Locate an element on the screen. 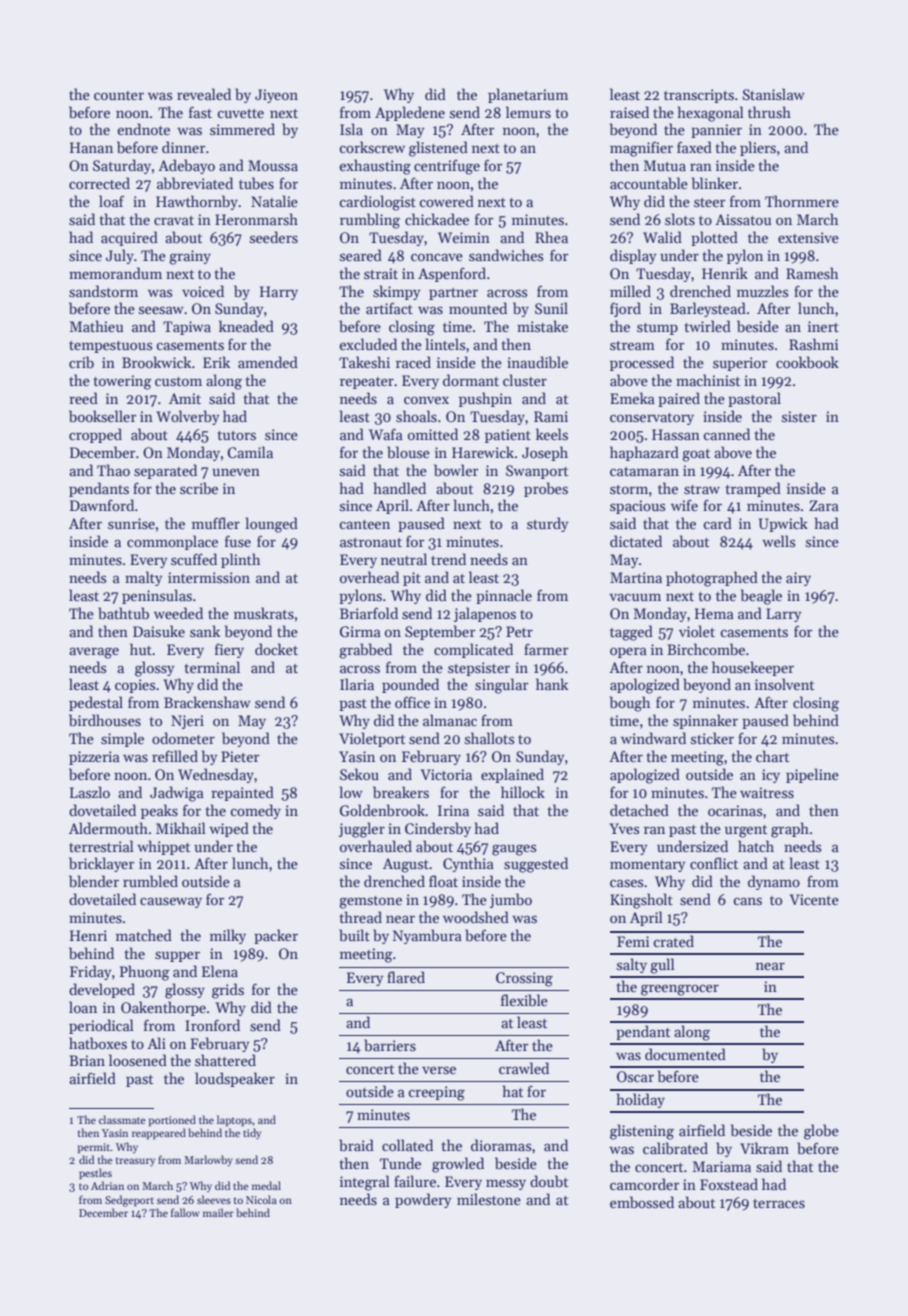 The height and width of the screenshot is (1316, 908). Vicente is located at coordinates (814, 899).
